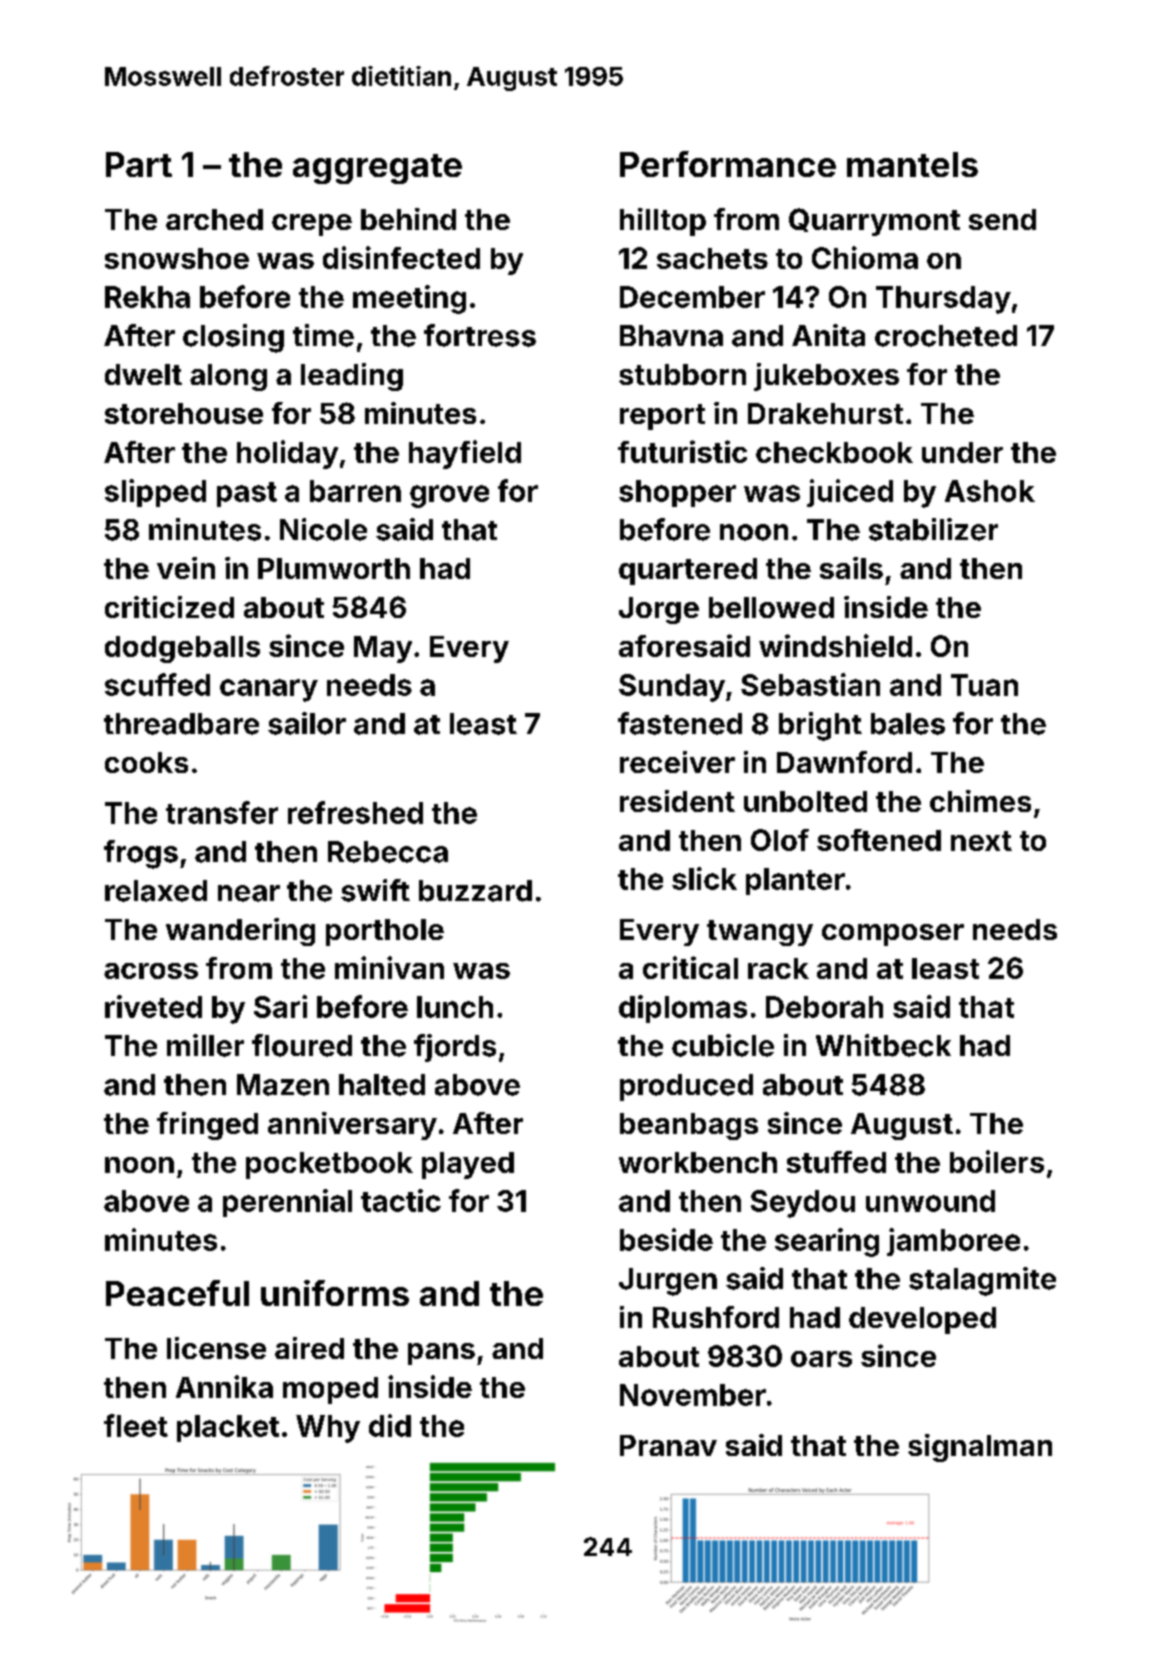  I want to click on send, so click(1002, 219).
